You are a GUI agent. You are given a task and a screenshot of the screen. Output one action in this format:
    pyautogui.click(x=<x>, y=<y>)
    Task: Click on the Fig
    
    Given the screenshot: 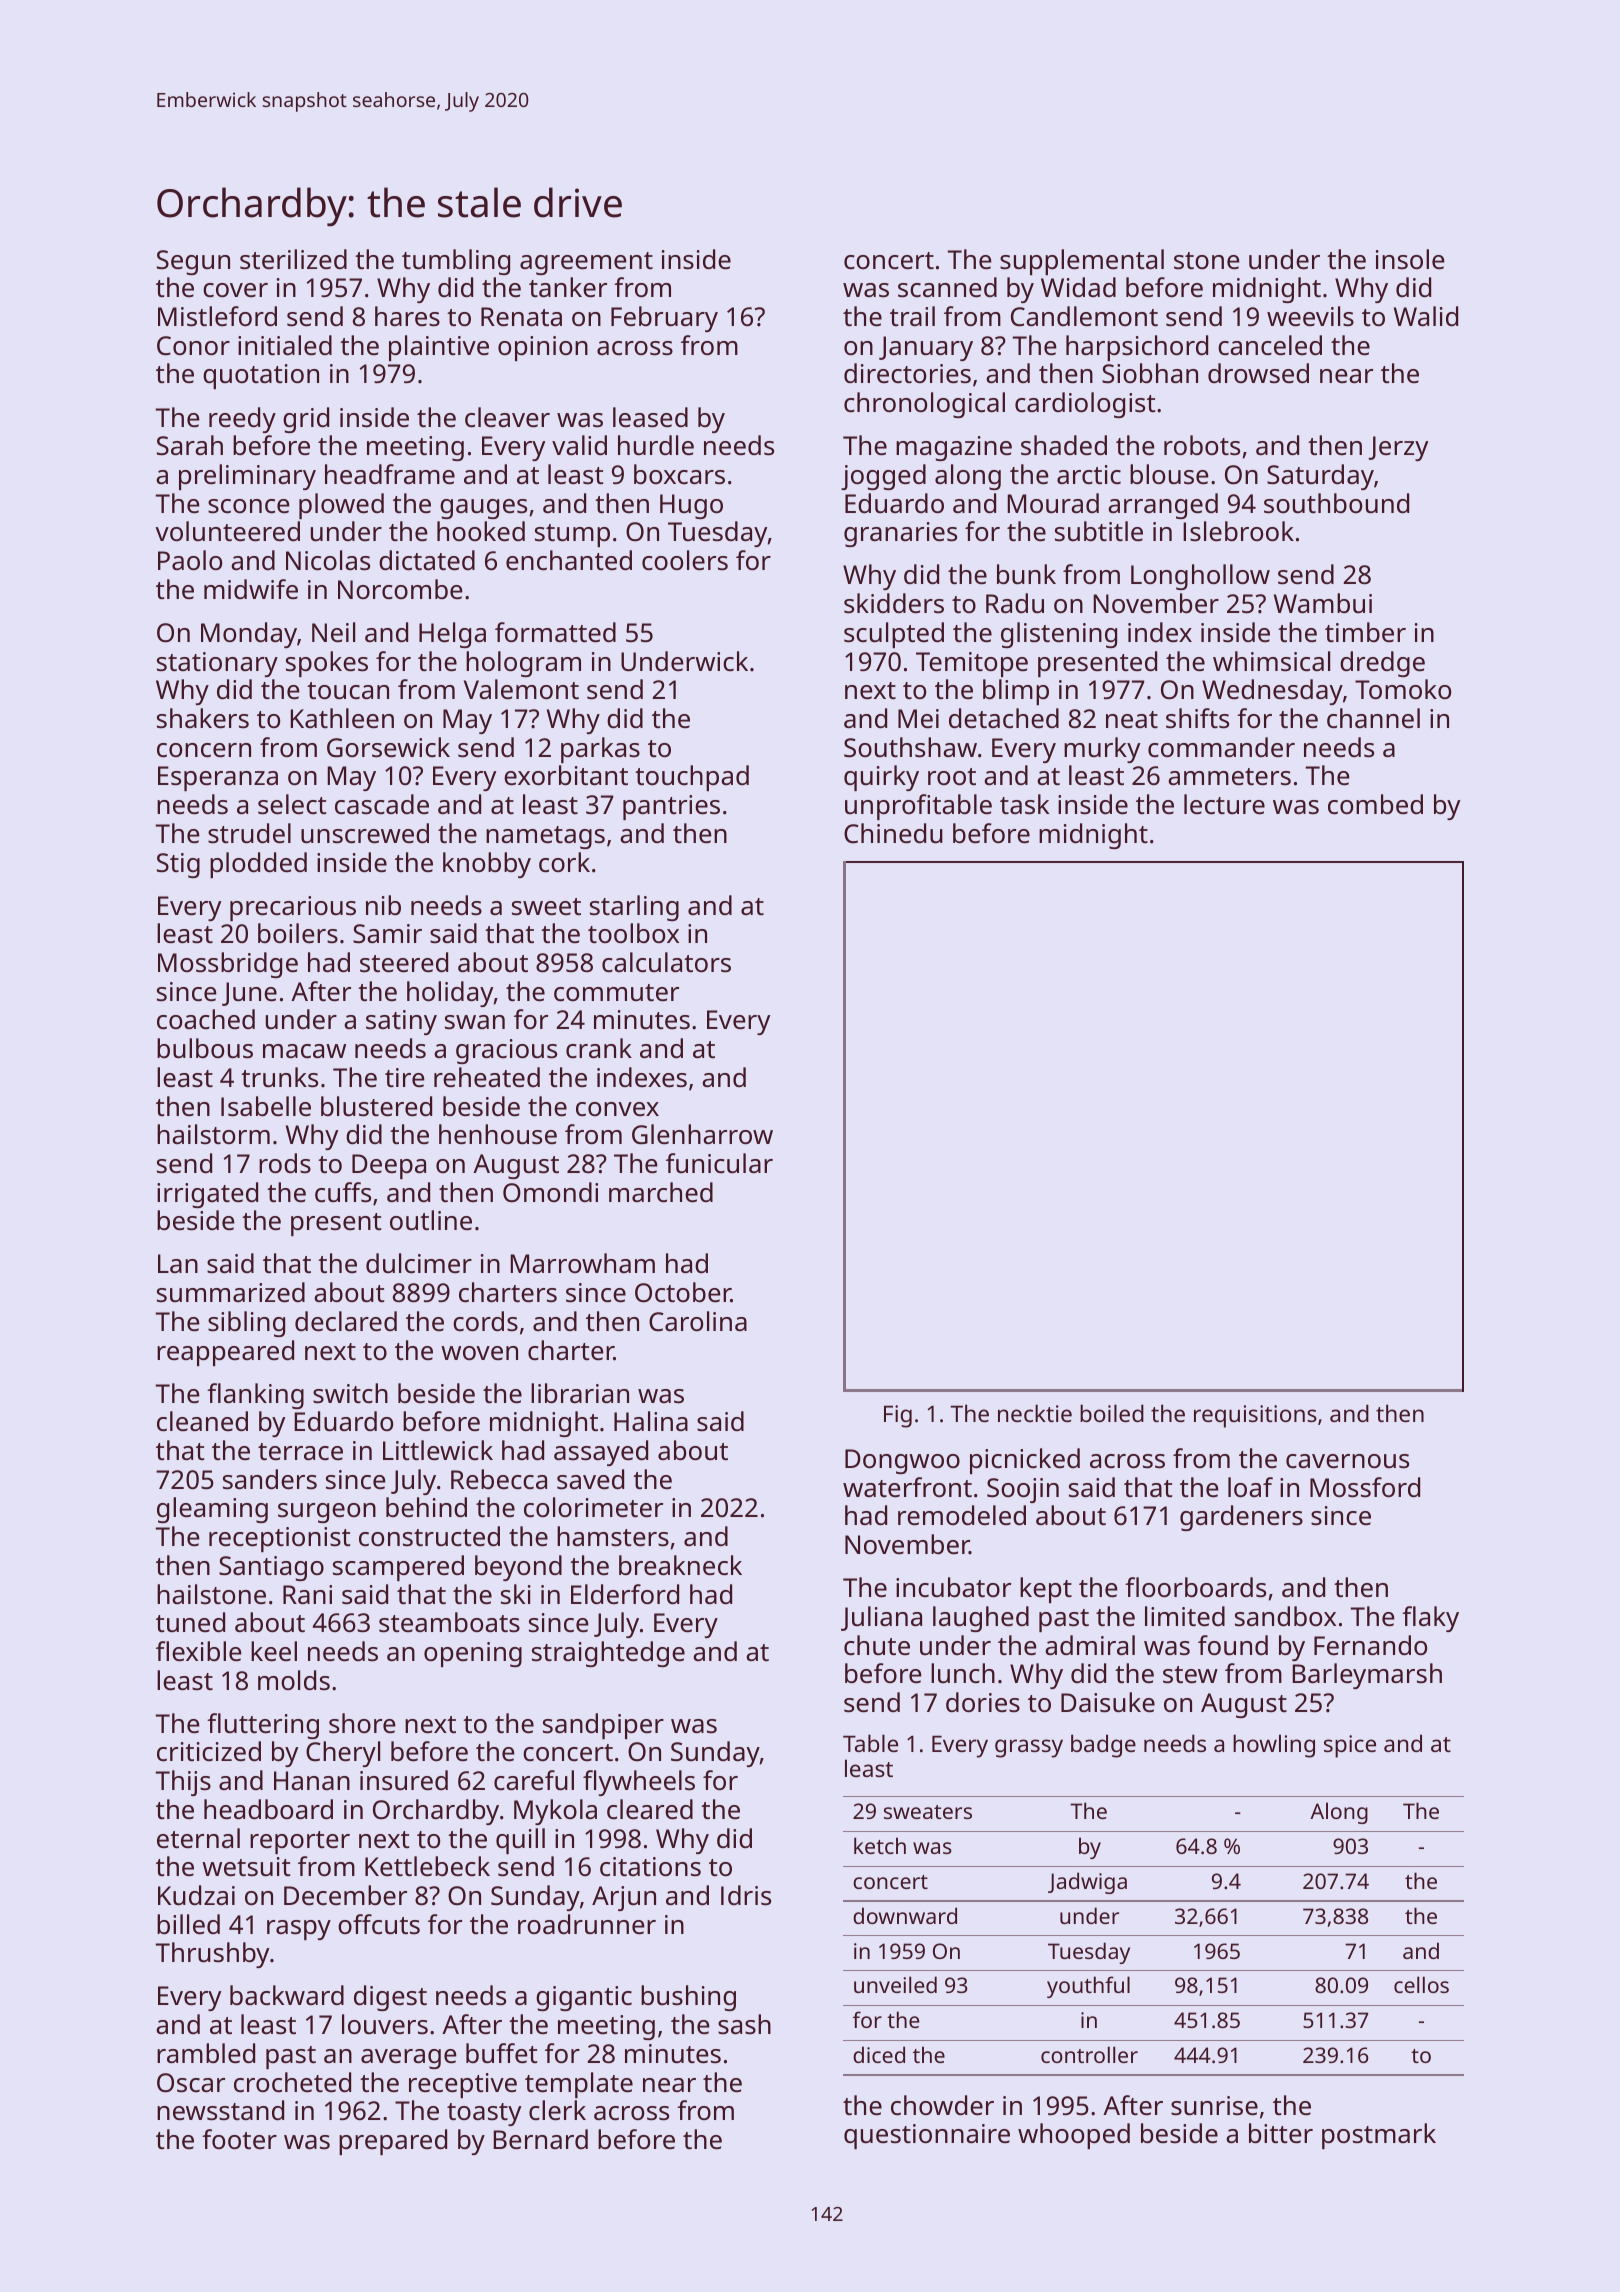 What is the action you would take?
    pyautogui.click(x=898, y=1416)
